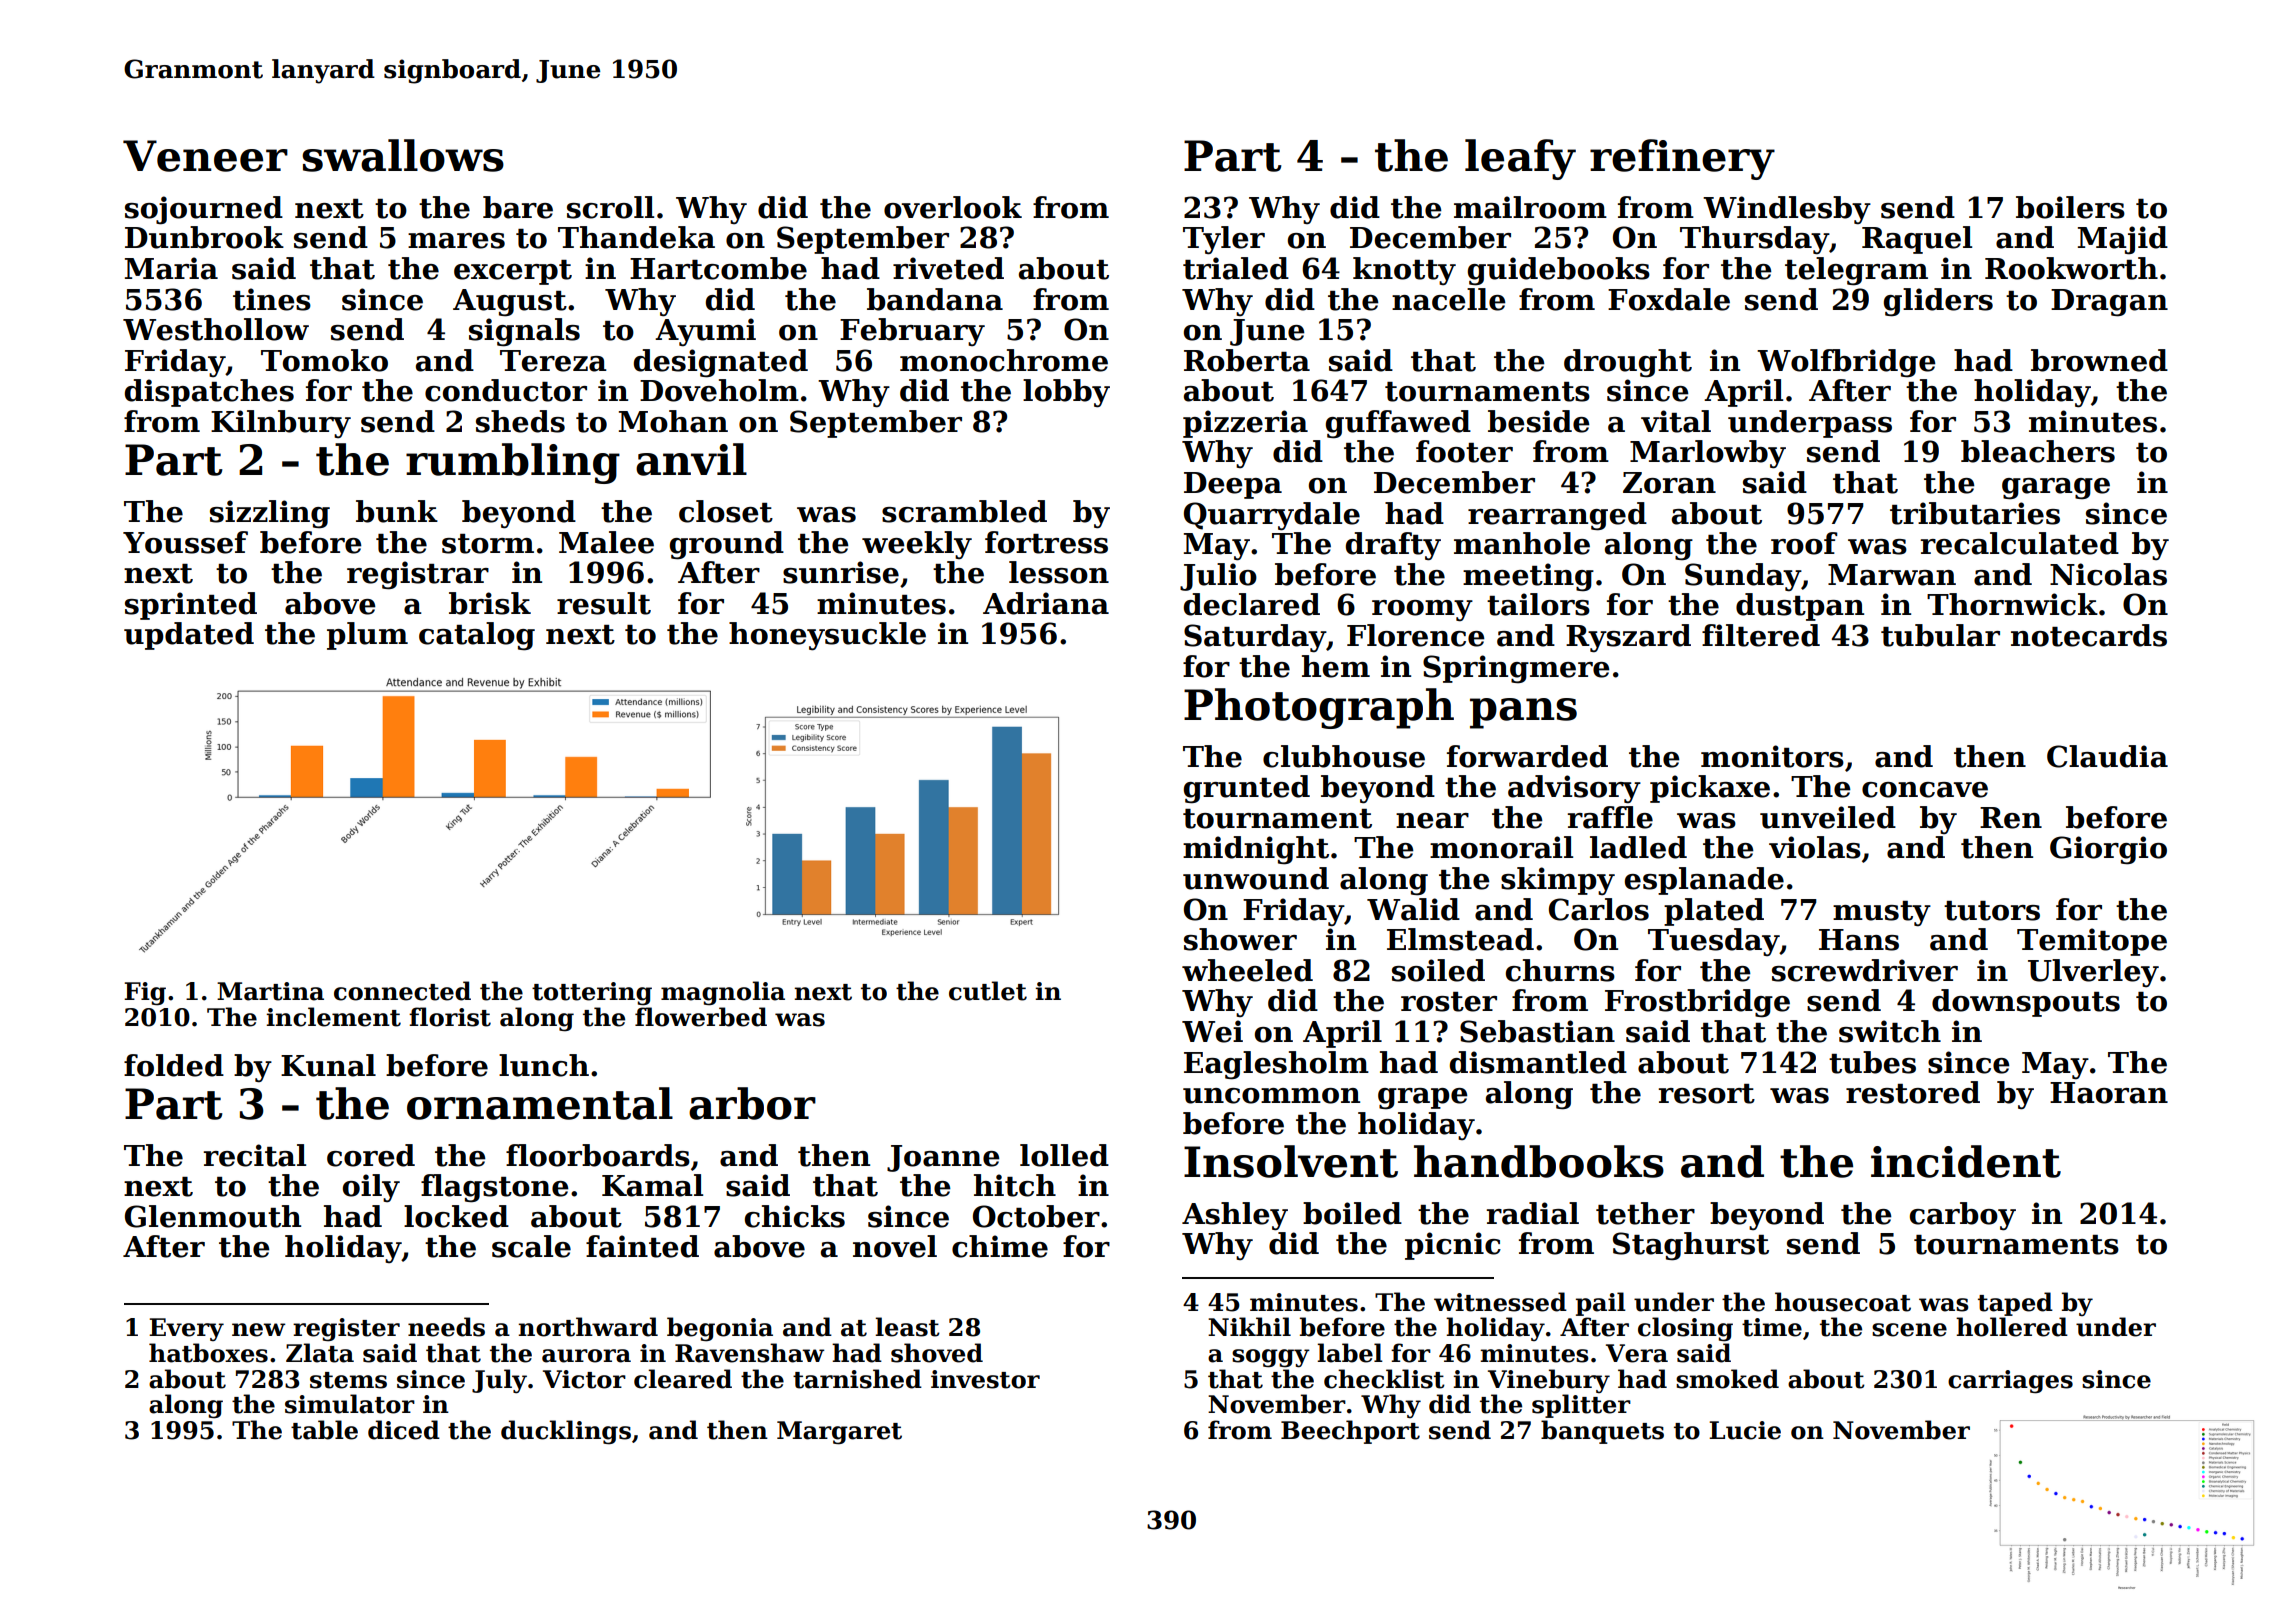 Image resolution: width=2292 pixels, height=1620 pixels. I want to click on plated, so click(1714, 912).
